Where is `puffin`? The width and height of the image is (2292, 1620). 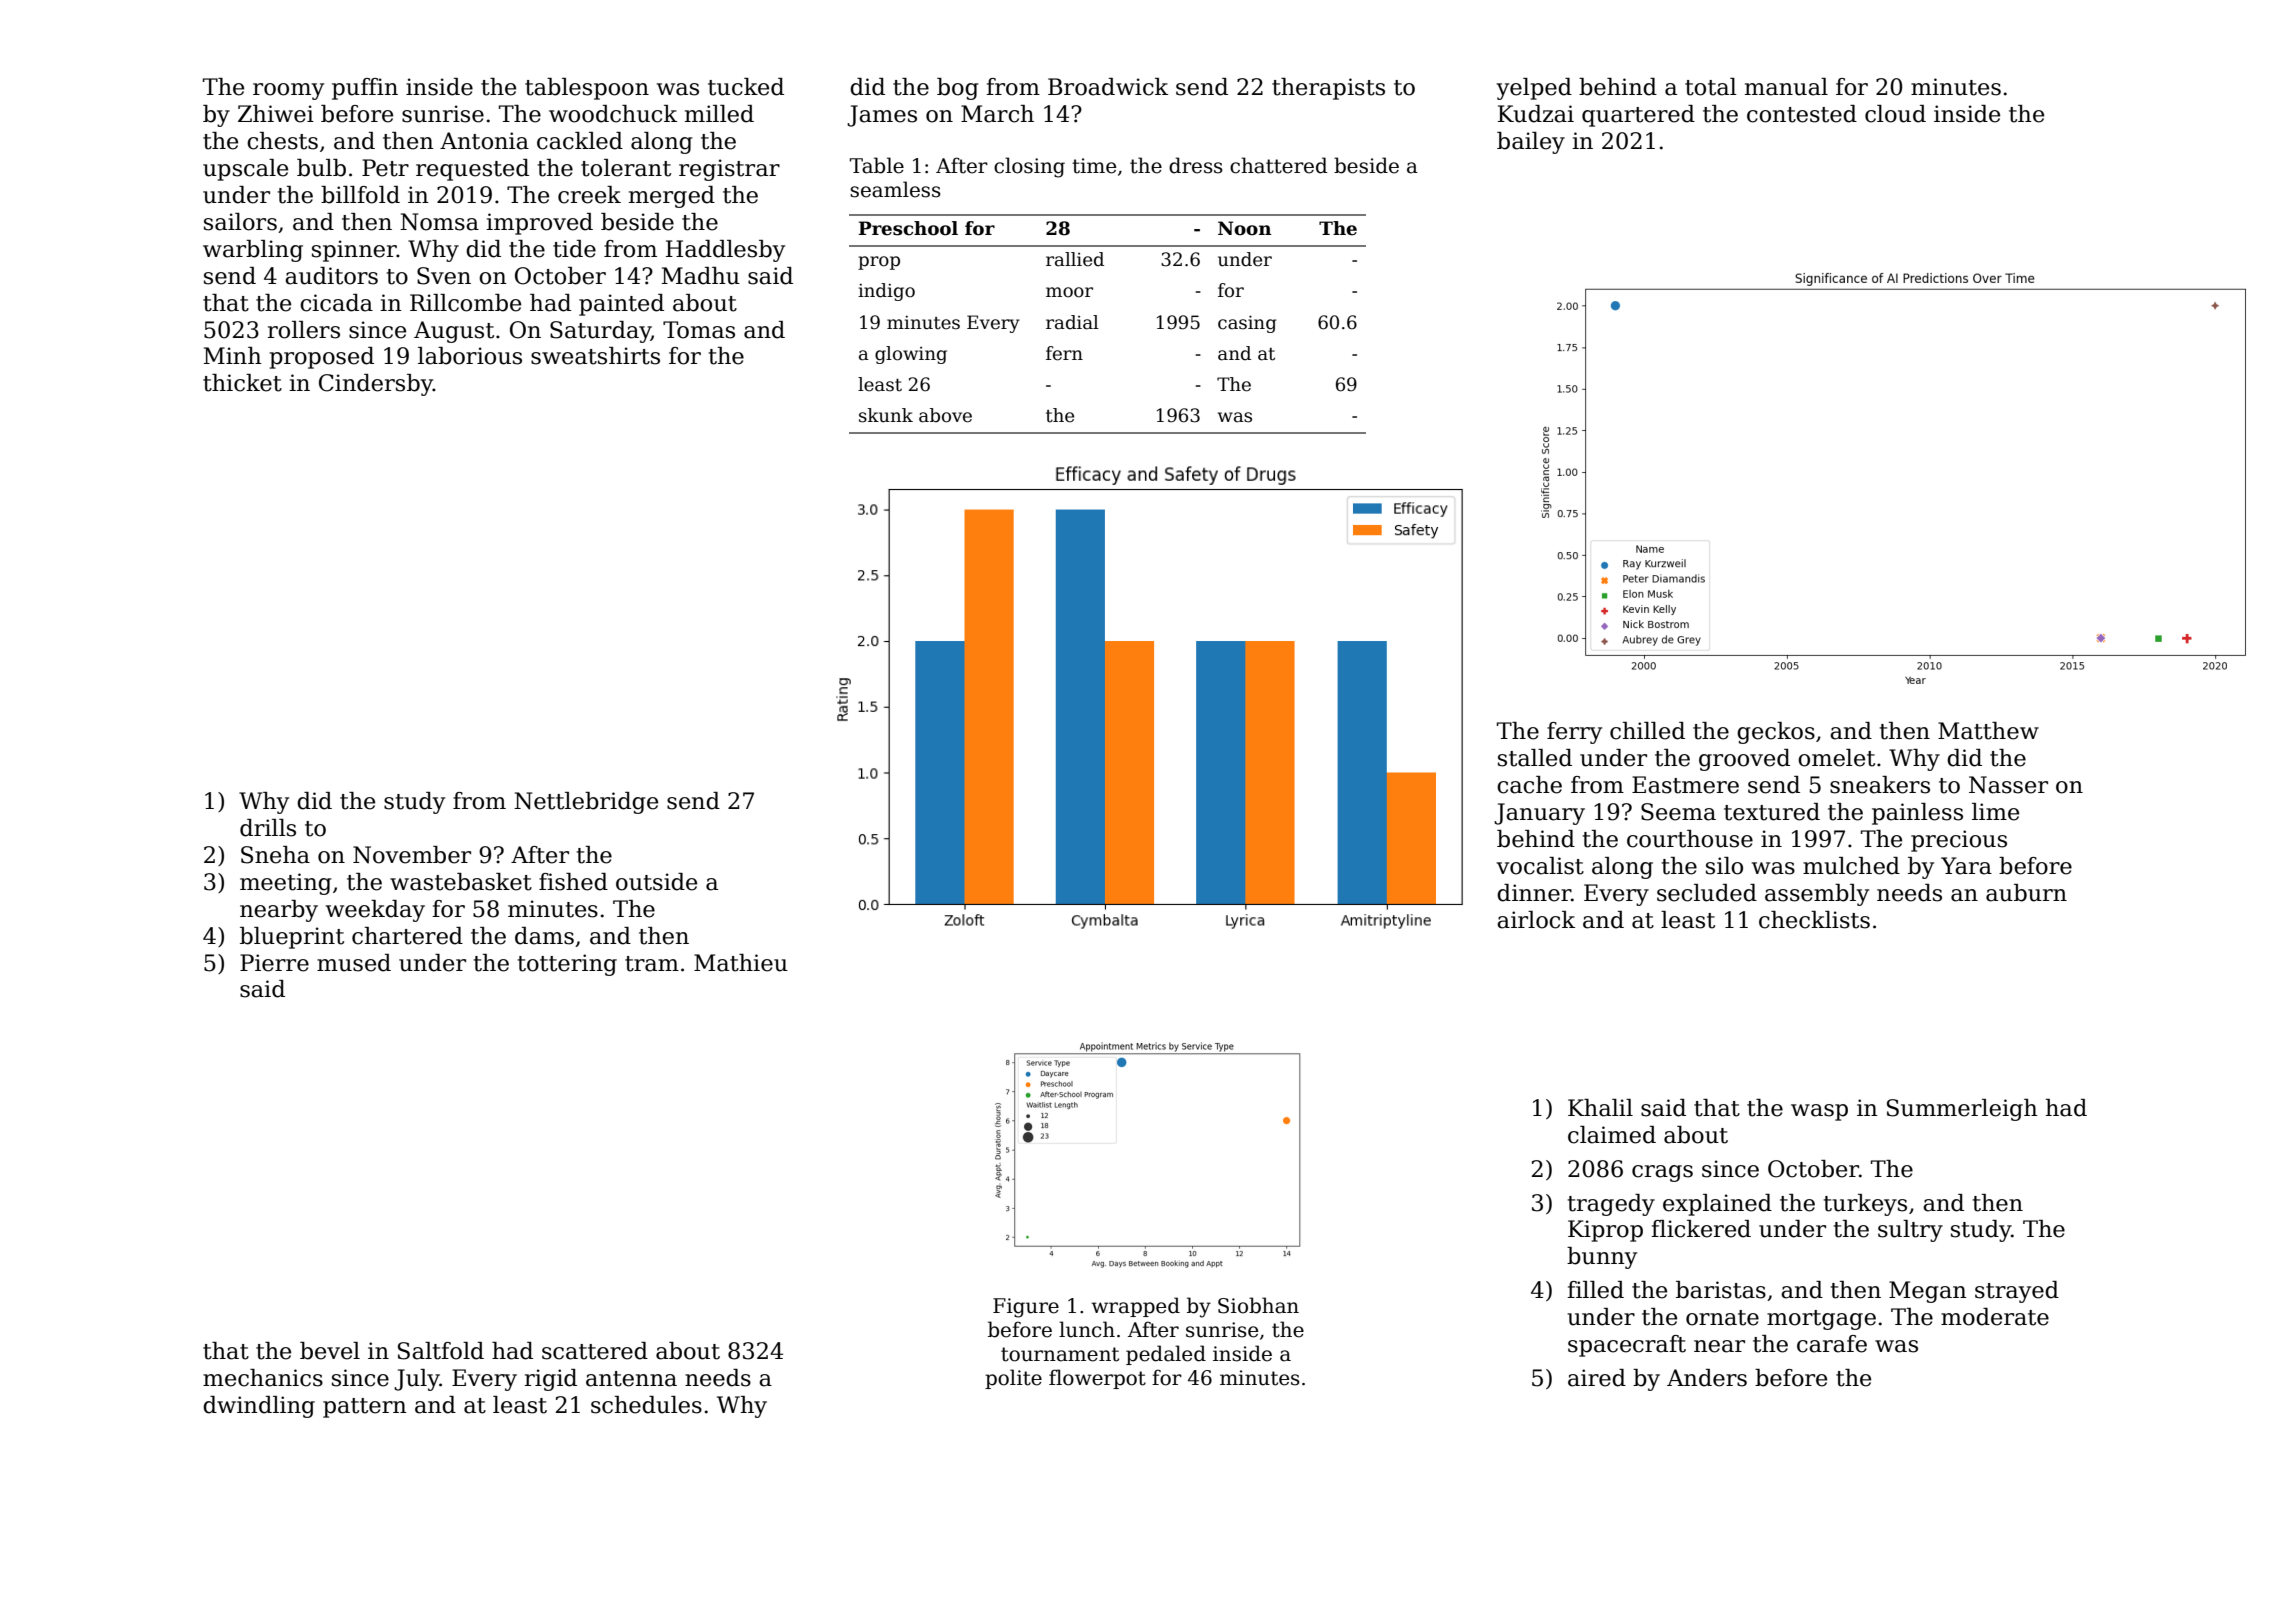
puffin is located at coordinates (365, 89).
